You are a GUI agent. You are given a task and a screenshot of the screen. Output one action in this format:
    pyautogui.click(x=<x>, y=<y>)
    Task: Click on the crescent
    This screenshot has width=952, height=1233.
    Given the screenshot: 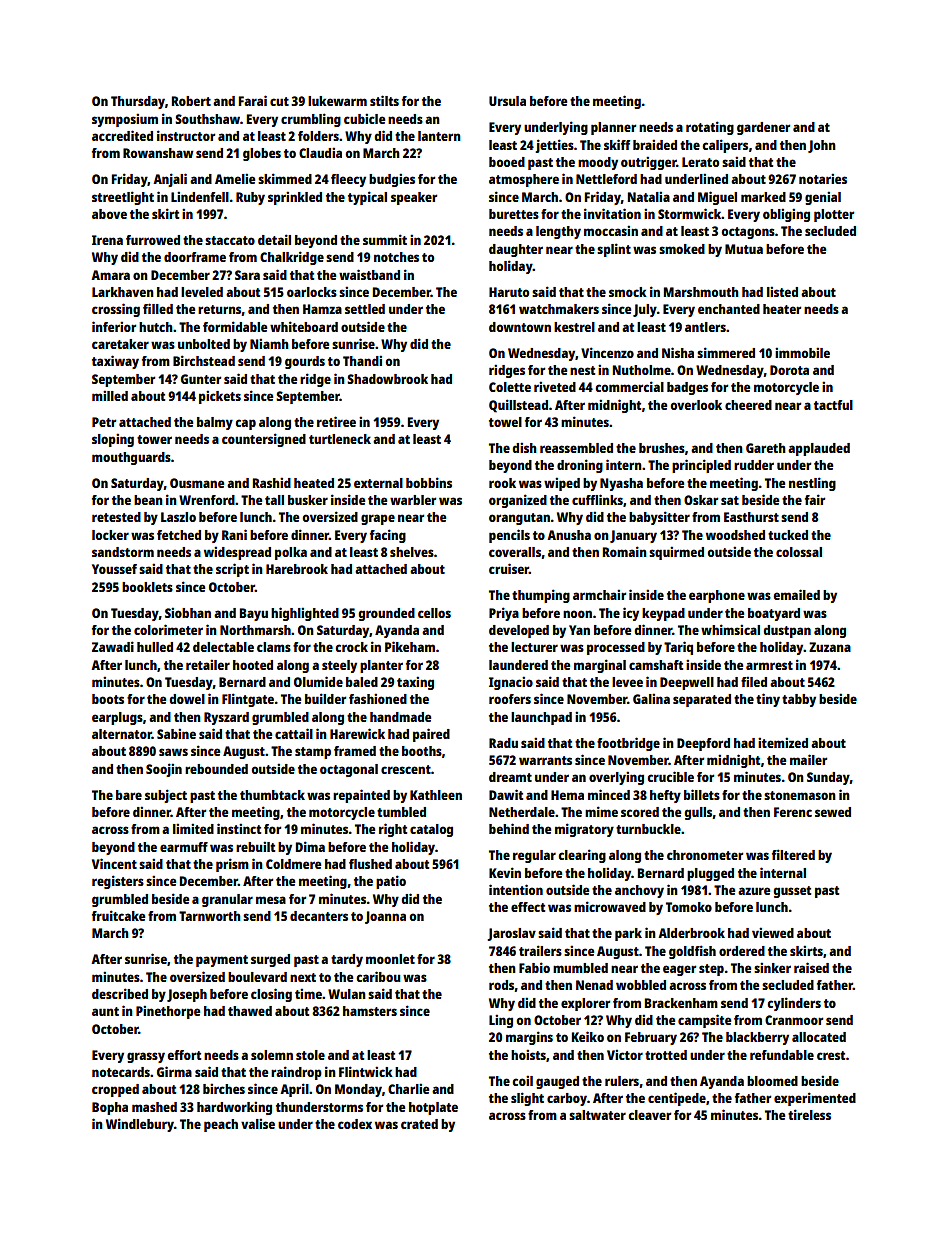 What is the action you would take?
    pyautogui.click(x=406, y=769)
